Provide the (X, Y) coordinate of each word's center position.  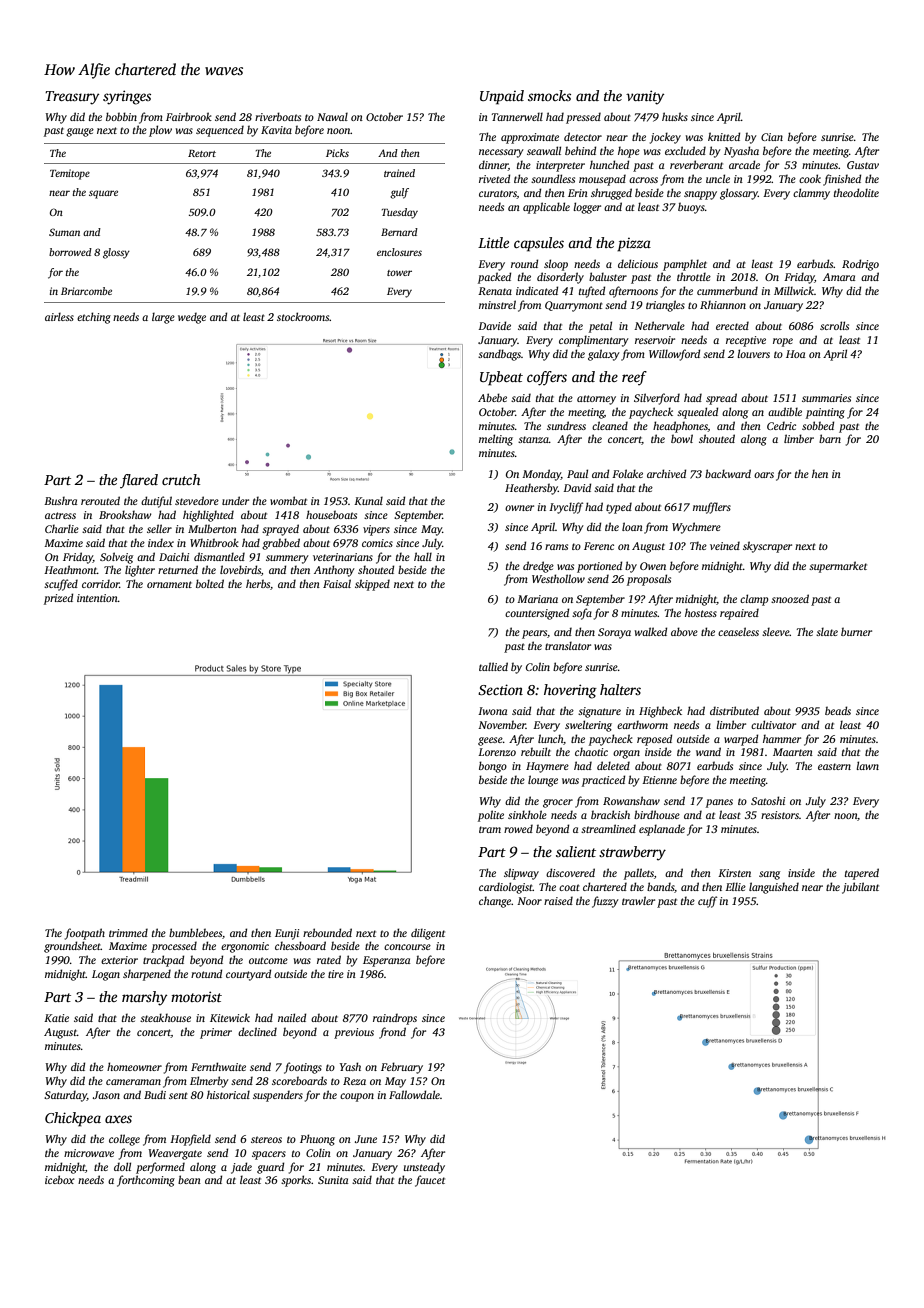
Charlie (62, 528)
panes (719, 803)
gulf (399, 193)
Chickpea (73, 1119)
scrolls (834, 325)
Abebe (492, 397)
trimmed (128, 932)
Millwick (794, 290)
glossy (116, 253)
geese (490, 741)
